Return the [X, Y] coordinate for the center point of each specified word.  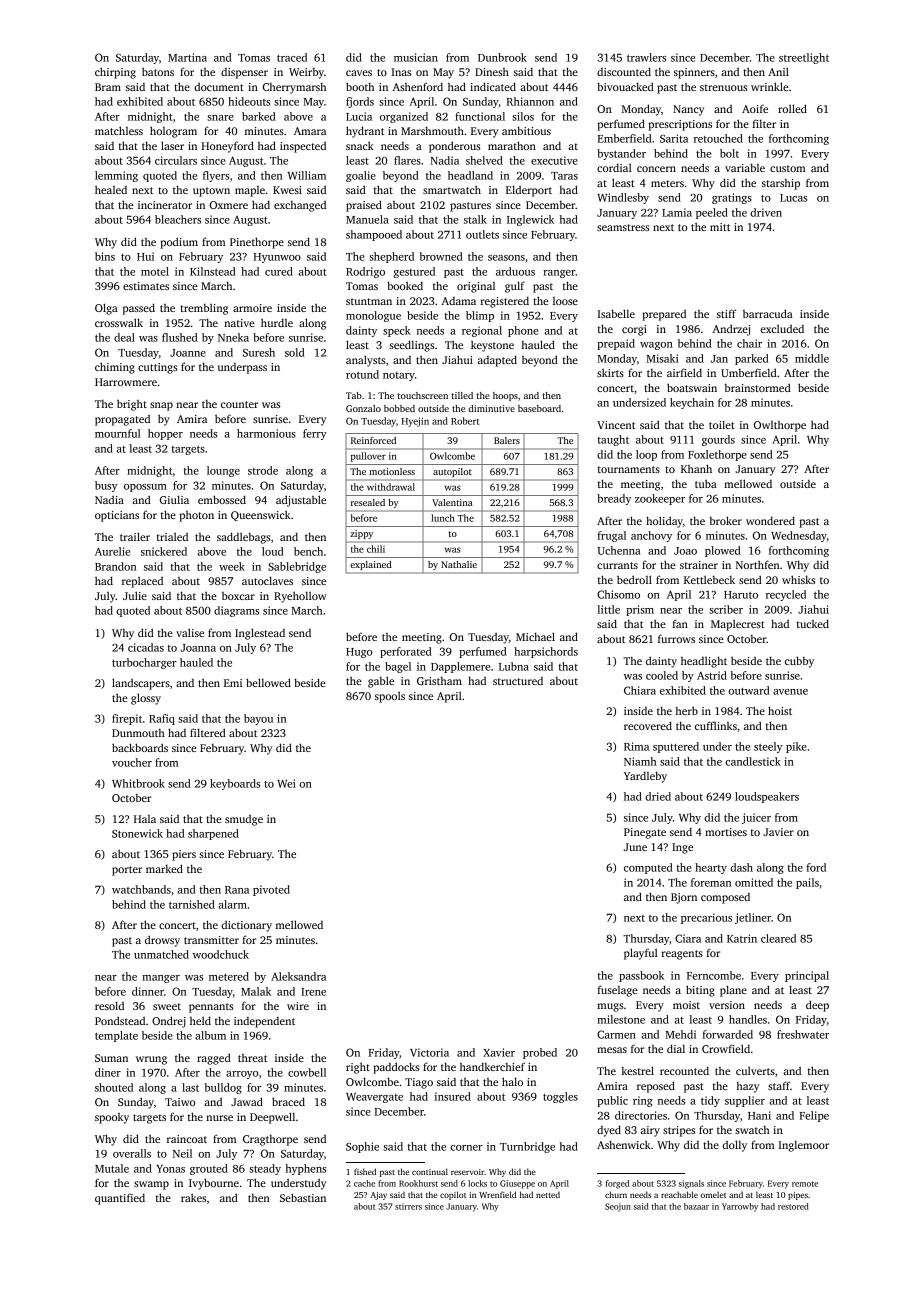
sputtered [676, 747]
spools [390, 697]
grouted [209, 1169]
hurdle [277, 322]
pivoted [271, 890]
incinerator [165, 205]
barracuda [768, 313]
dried [658, 796]
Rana [237, 890]
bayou [258, 719]
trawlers [646, 57]
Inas [401, 72]
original [476, 287]
